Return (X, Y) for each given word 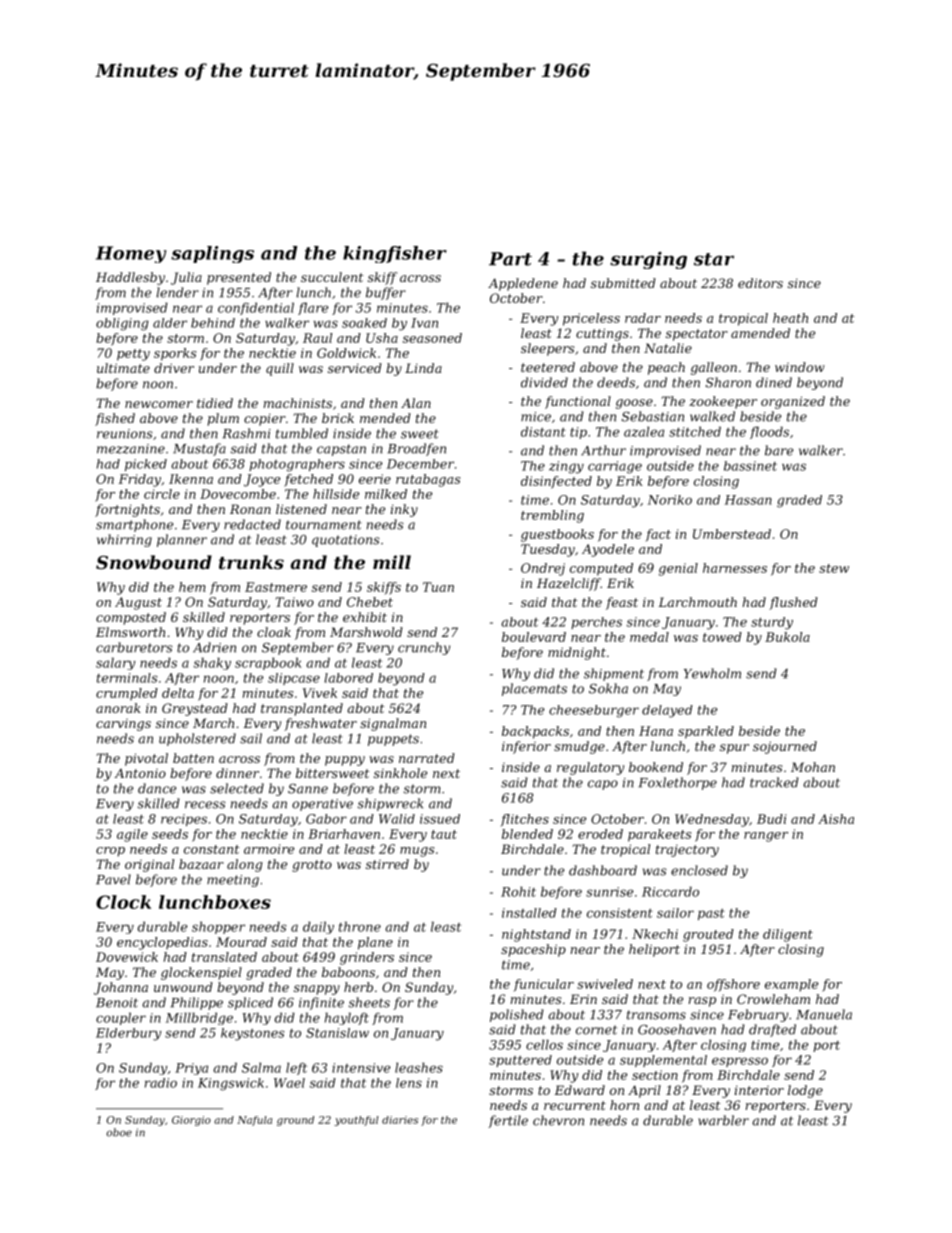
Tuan (438, 587)
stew (834, 568)
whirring (124, 540)
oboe (119, 1132)
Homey (131, 254)
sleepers (547, 349)
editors (760, 283)
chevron (558, 1120)
